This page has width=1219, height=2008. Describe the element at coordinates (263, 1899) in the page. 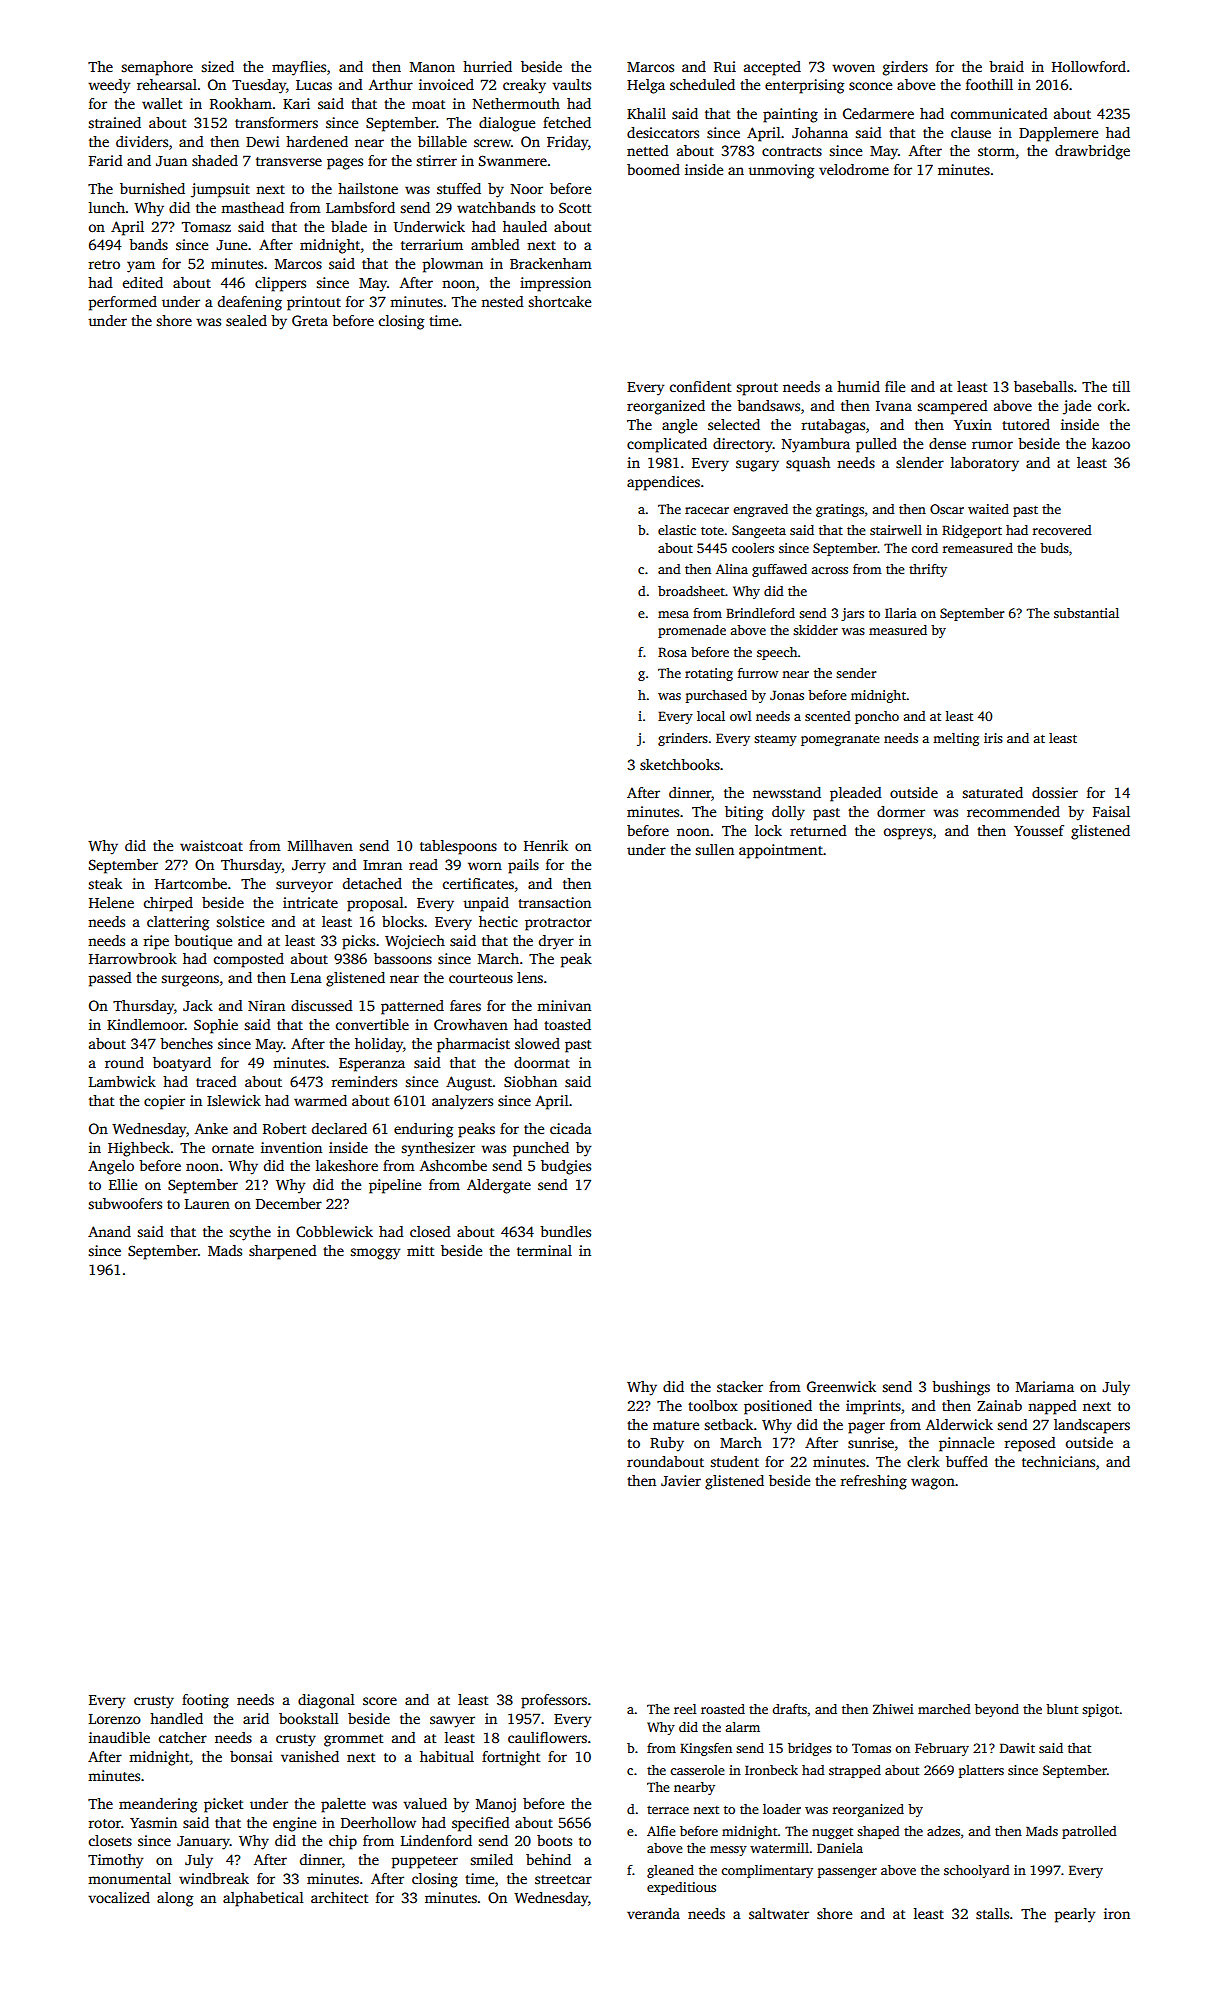

I see `alphabetical` at that location.
